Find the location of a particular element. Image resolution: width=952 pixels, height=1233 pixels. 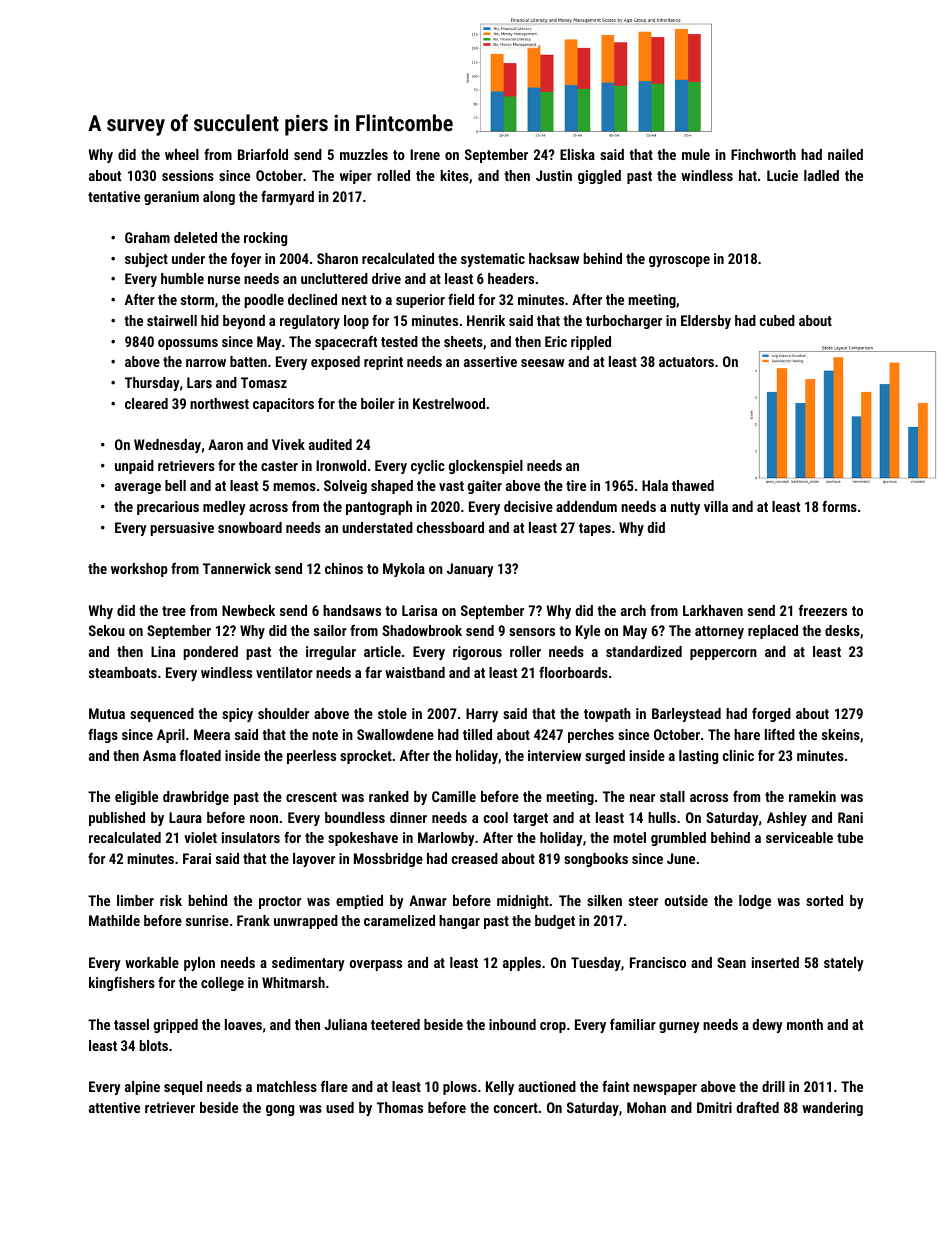

sequel is located at coordinates (183, 1088).
